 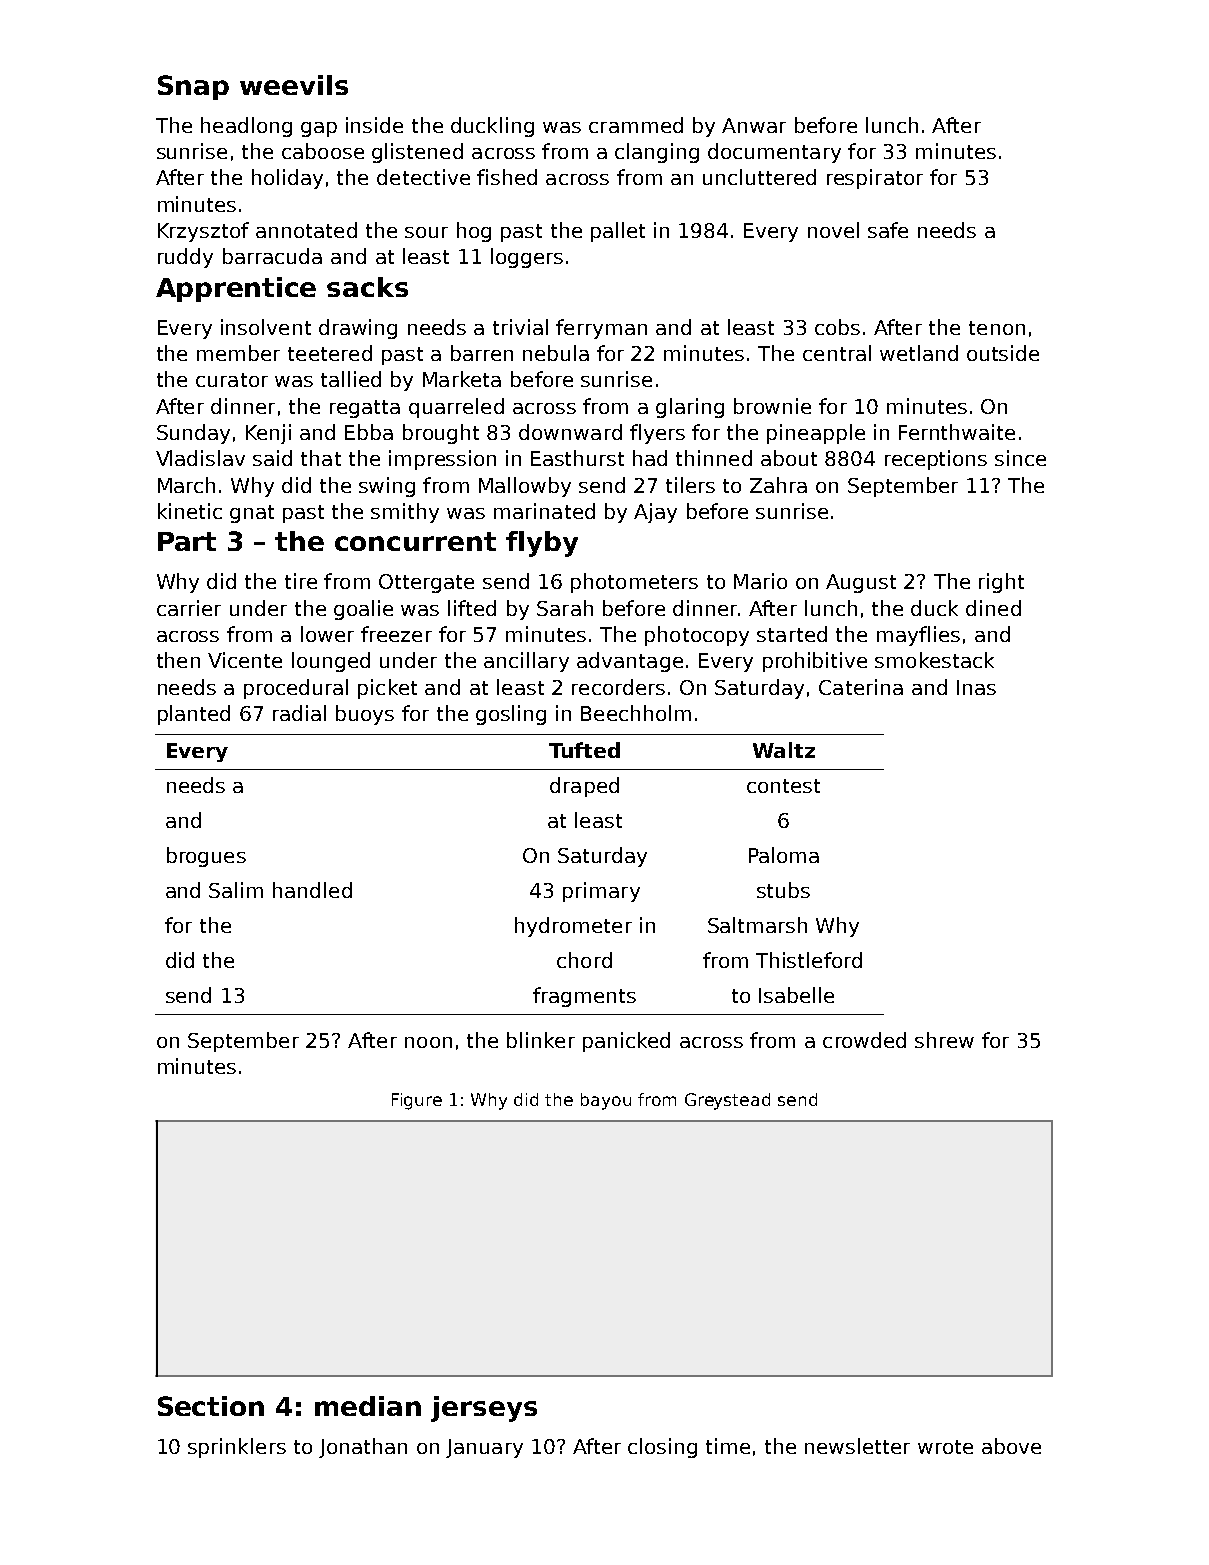 What do you see at coordinates (757, 925) in the screenshot?
I see `Saltmarsh` at bounding box center [757, 925].
